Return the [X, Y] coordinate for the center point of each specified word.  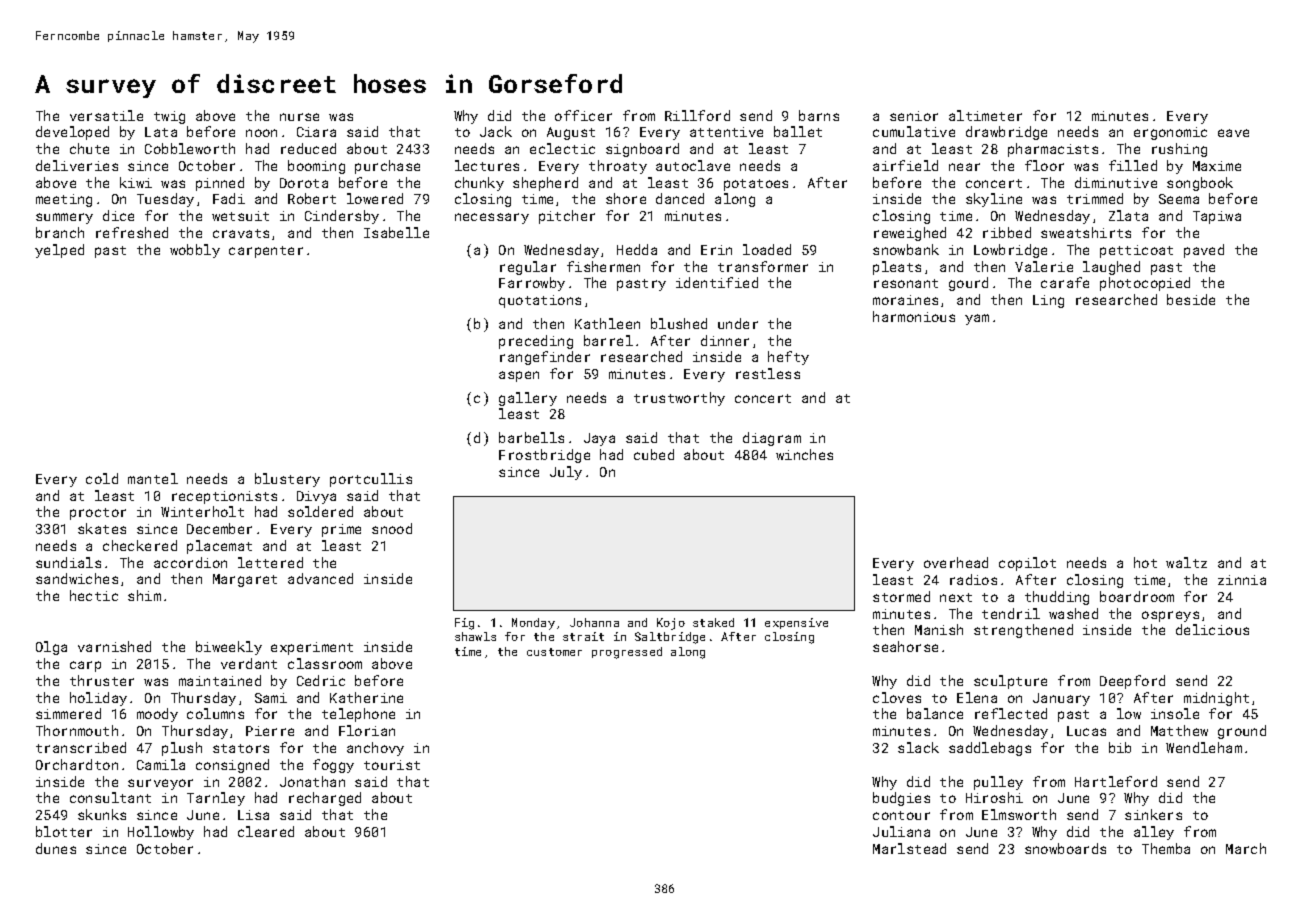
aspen [519, 376]
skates [102, 528]
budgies [901, 799]
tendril [1011, 613]
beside [1191, 299]
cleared [266, 831]
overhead [956, 562]
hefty [788, 358]
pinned [220, 184]
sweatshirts [1086, 232]
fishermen [603, 266]
